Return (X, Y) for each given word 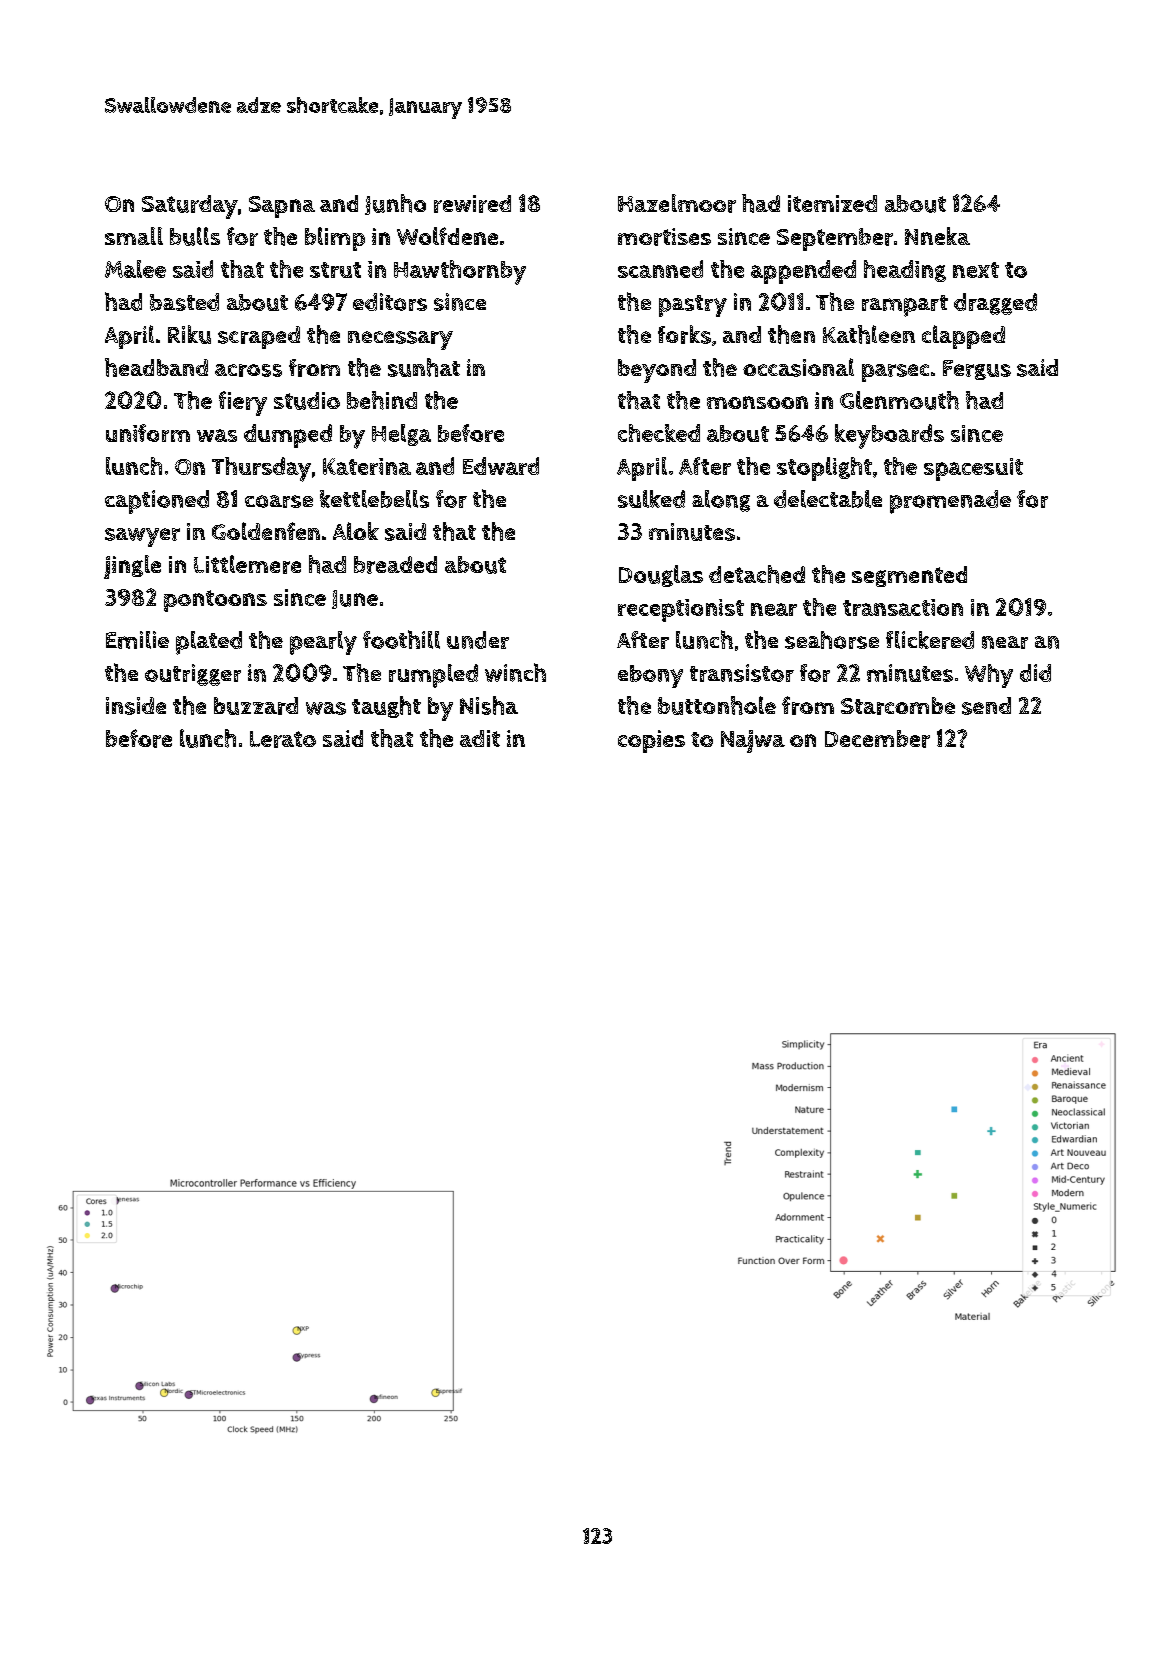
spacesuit (973, 469)
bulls (195, 236)
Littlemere (247, 564)
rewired (472, 204)
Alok (356, 531)
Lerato (283, 739)
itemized (832, 203)
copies (651, 741)
